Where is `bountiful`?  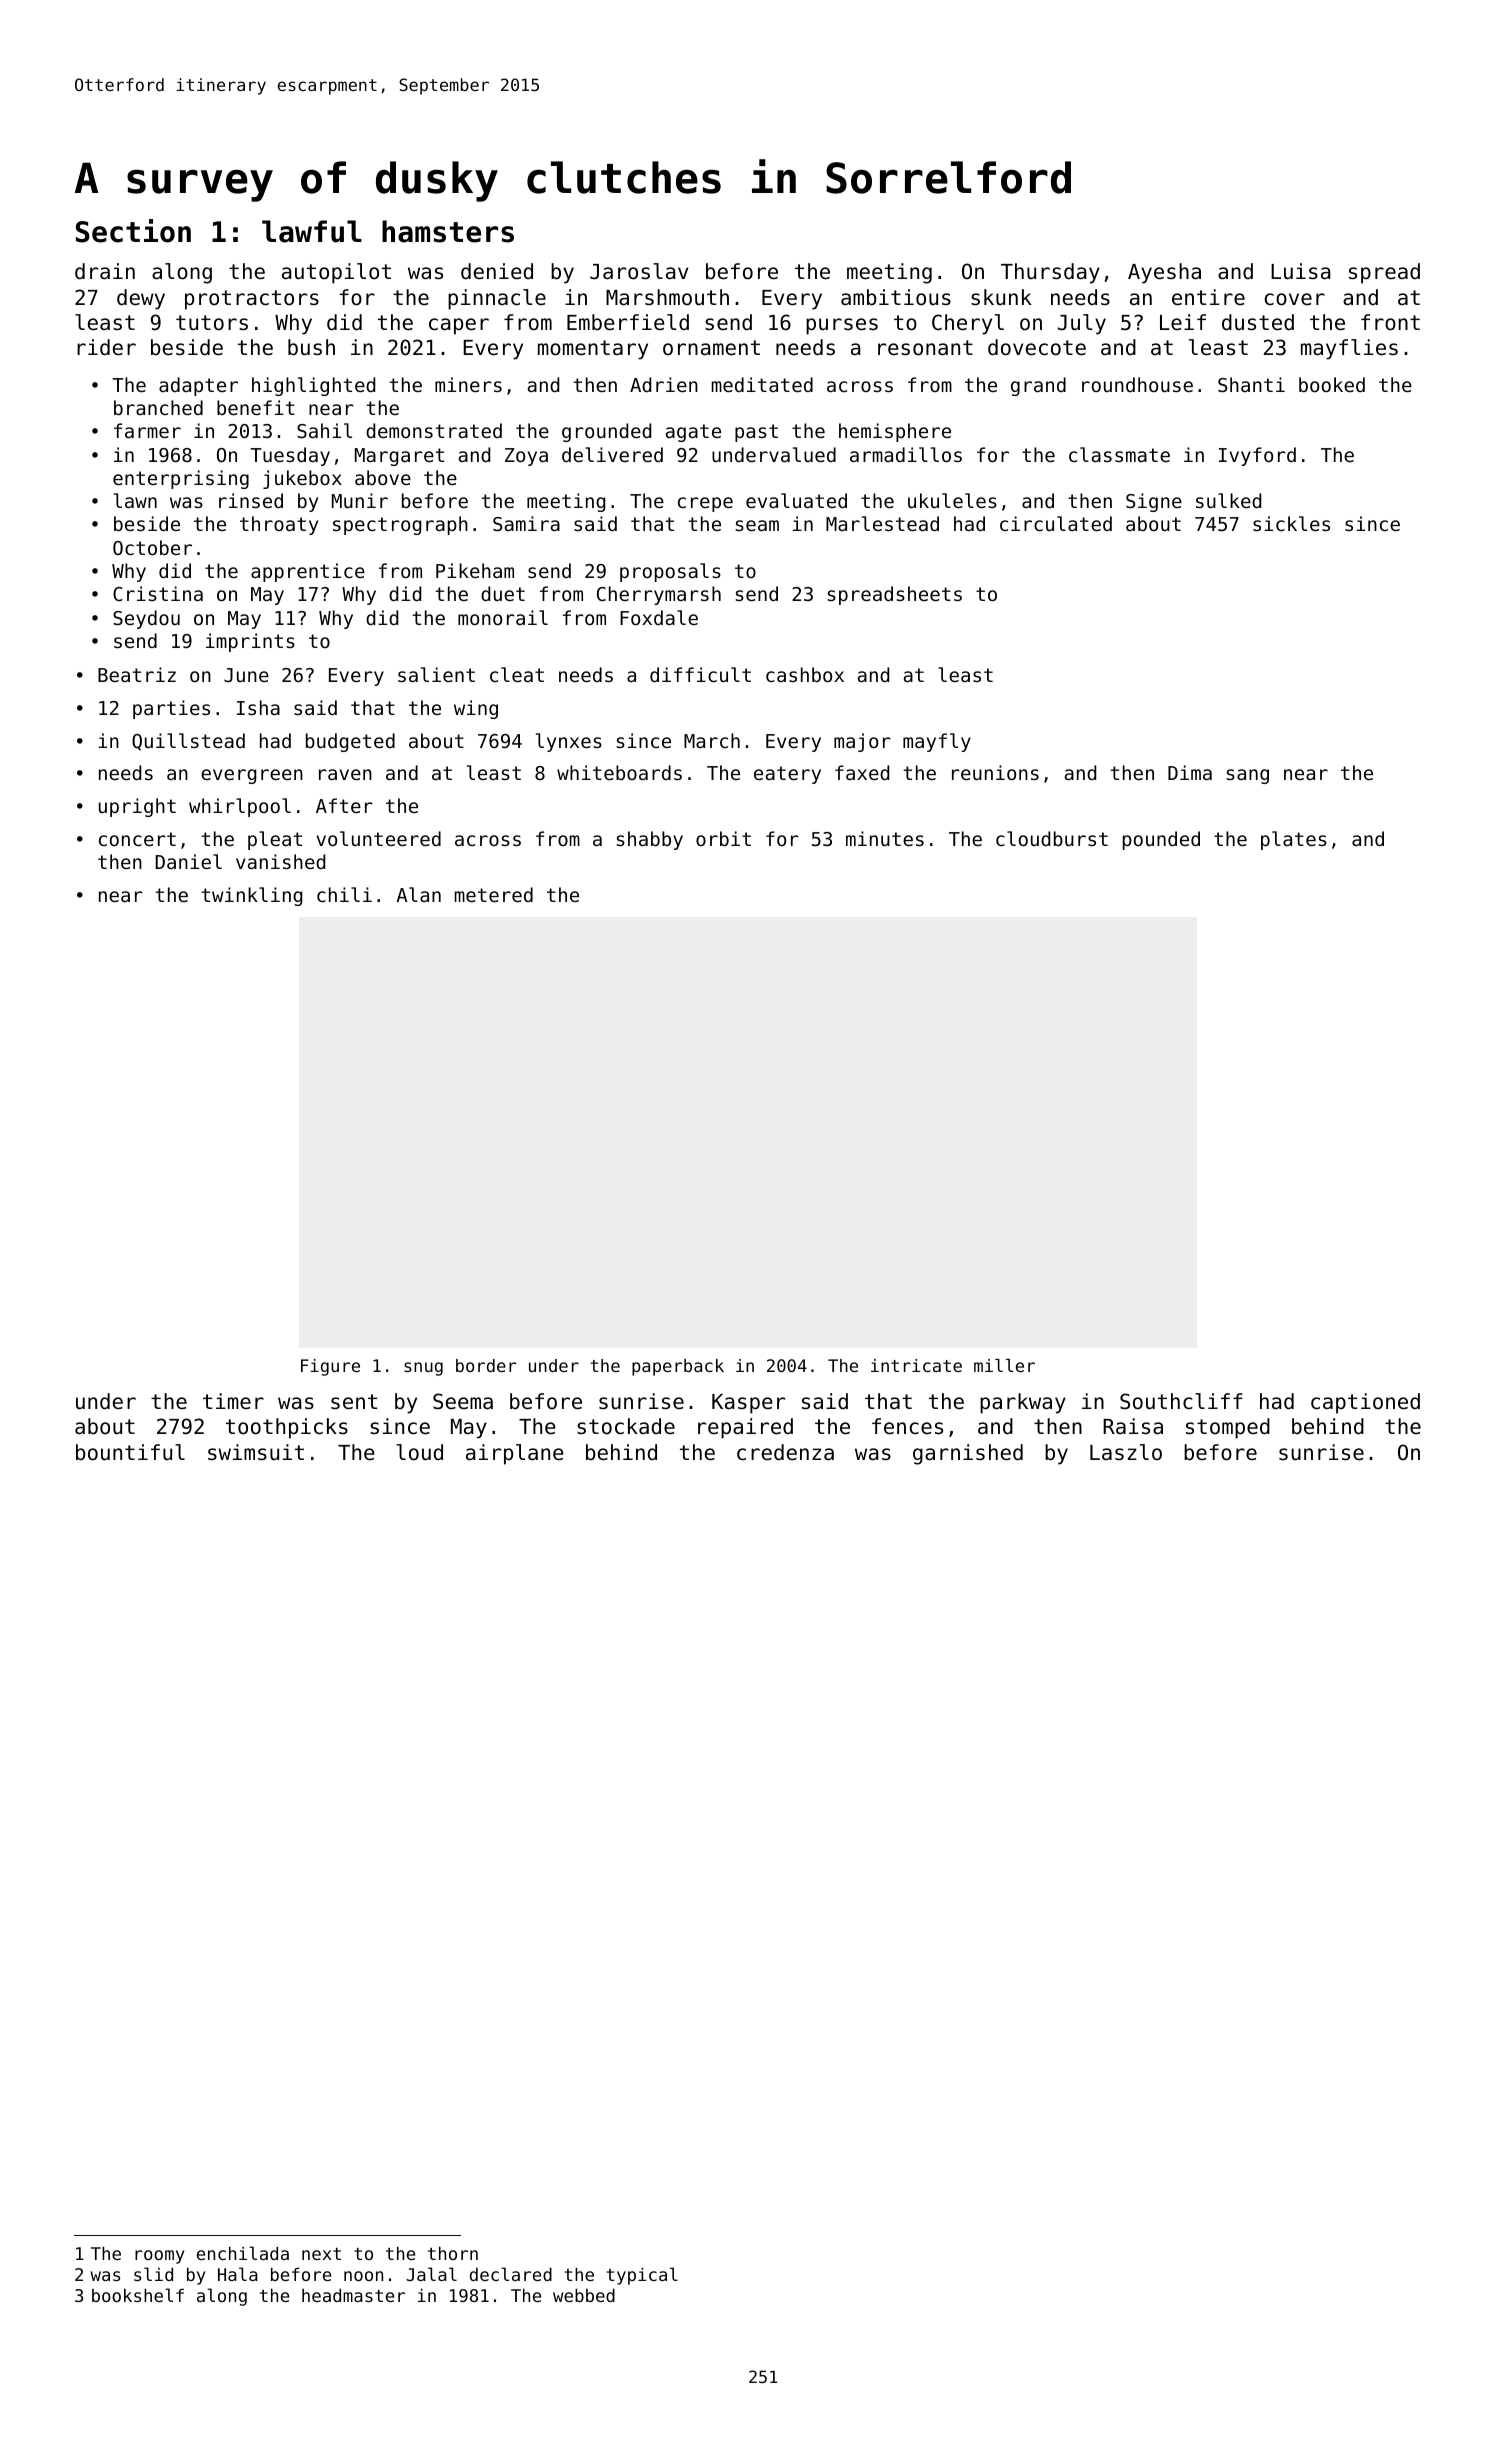
bountiful is located at coordinates (130, 1452).
